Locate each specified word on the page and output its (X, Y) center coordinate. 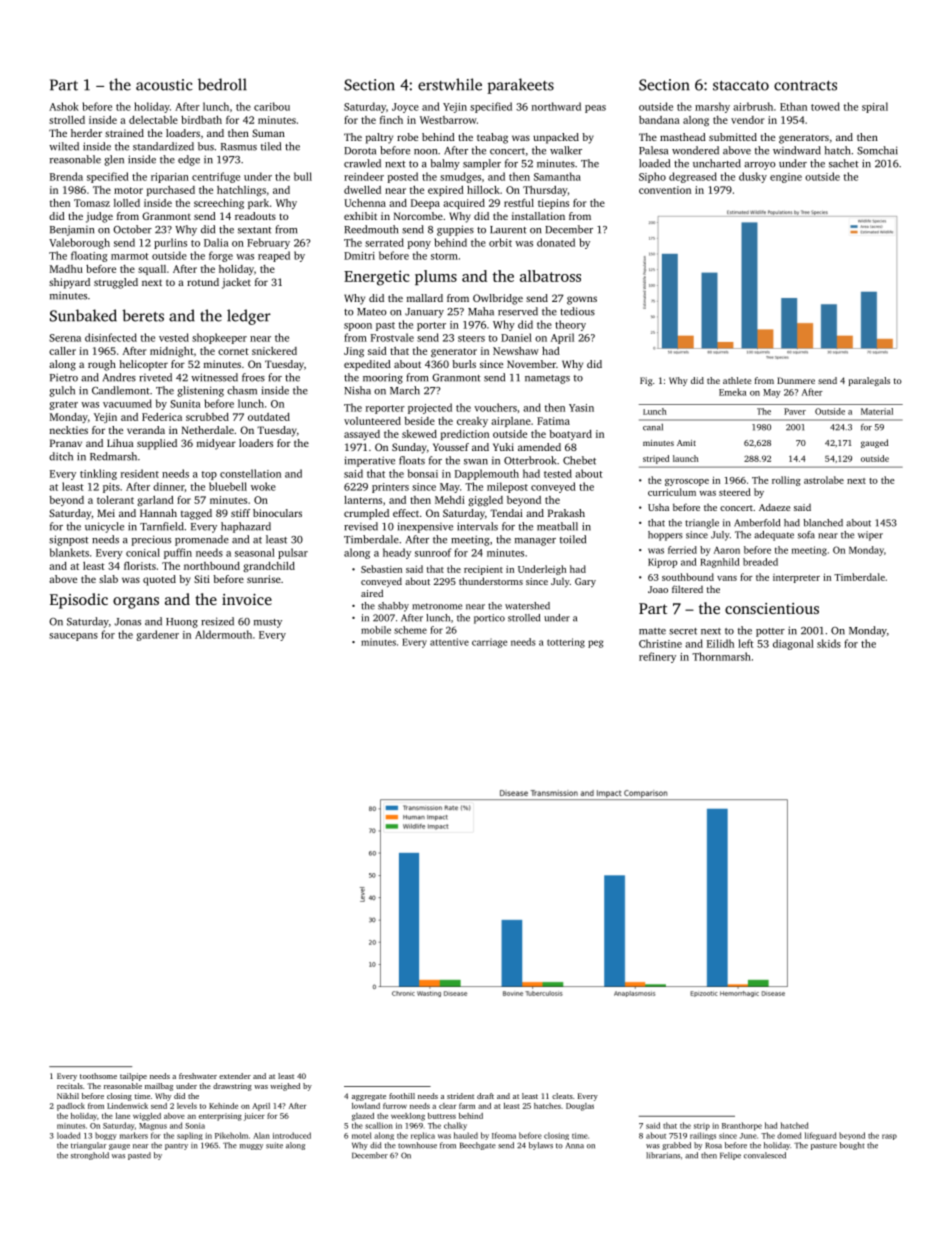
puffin (178, 553)
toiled (573, 539)
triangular (89, 1146)
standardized (163, 146)
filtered (687, 589)
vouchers (495, 407)
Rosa (714, 1146)
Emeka (733, 392)
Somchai (877, 150)
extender (235, 1076)
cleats (562, 1096)
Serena (65, 338)
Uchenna (365, 203)
